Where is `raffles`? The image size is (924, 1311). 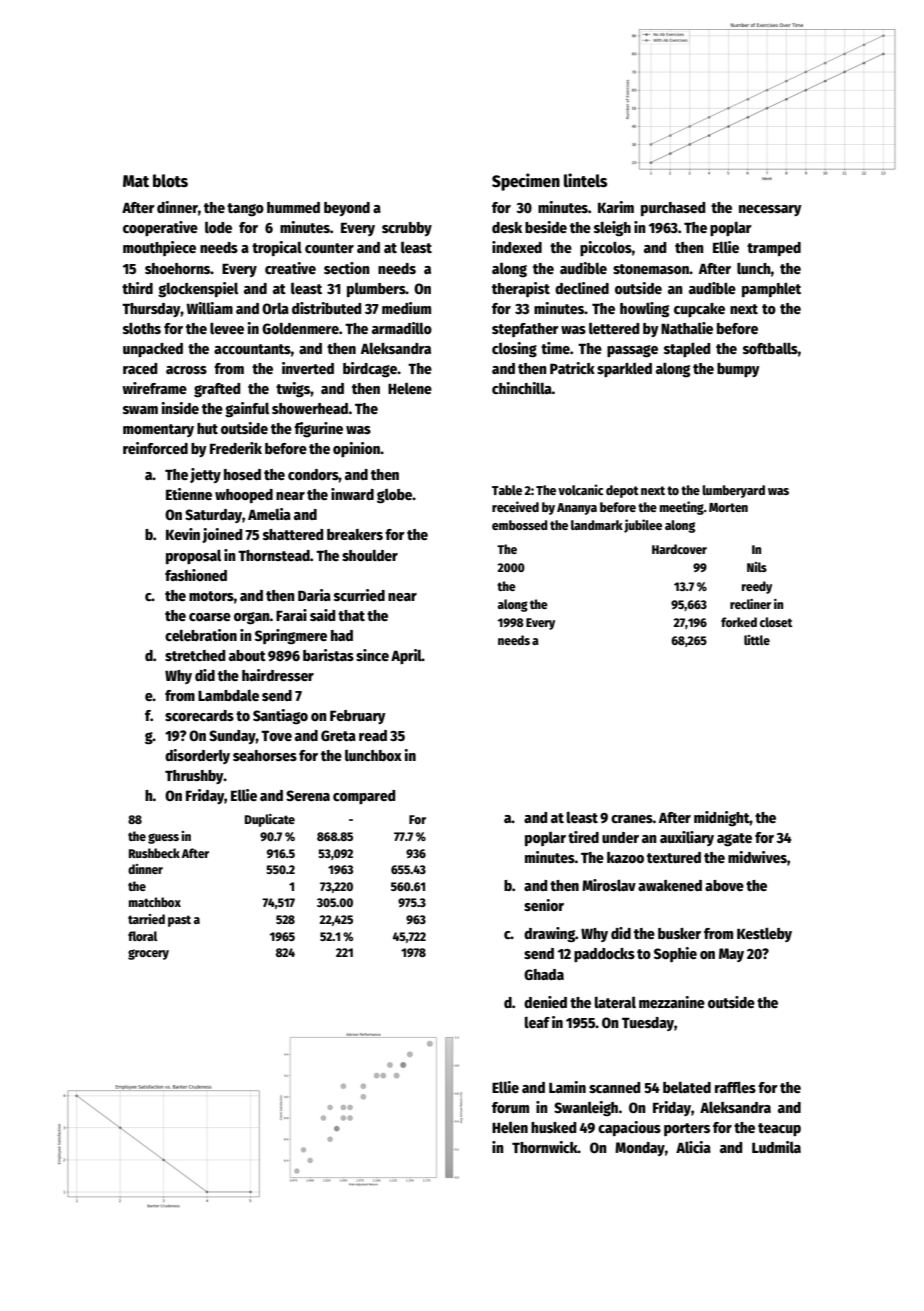 raffles is located at coordinates (735, 1087).
